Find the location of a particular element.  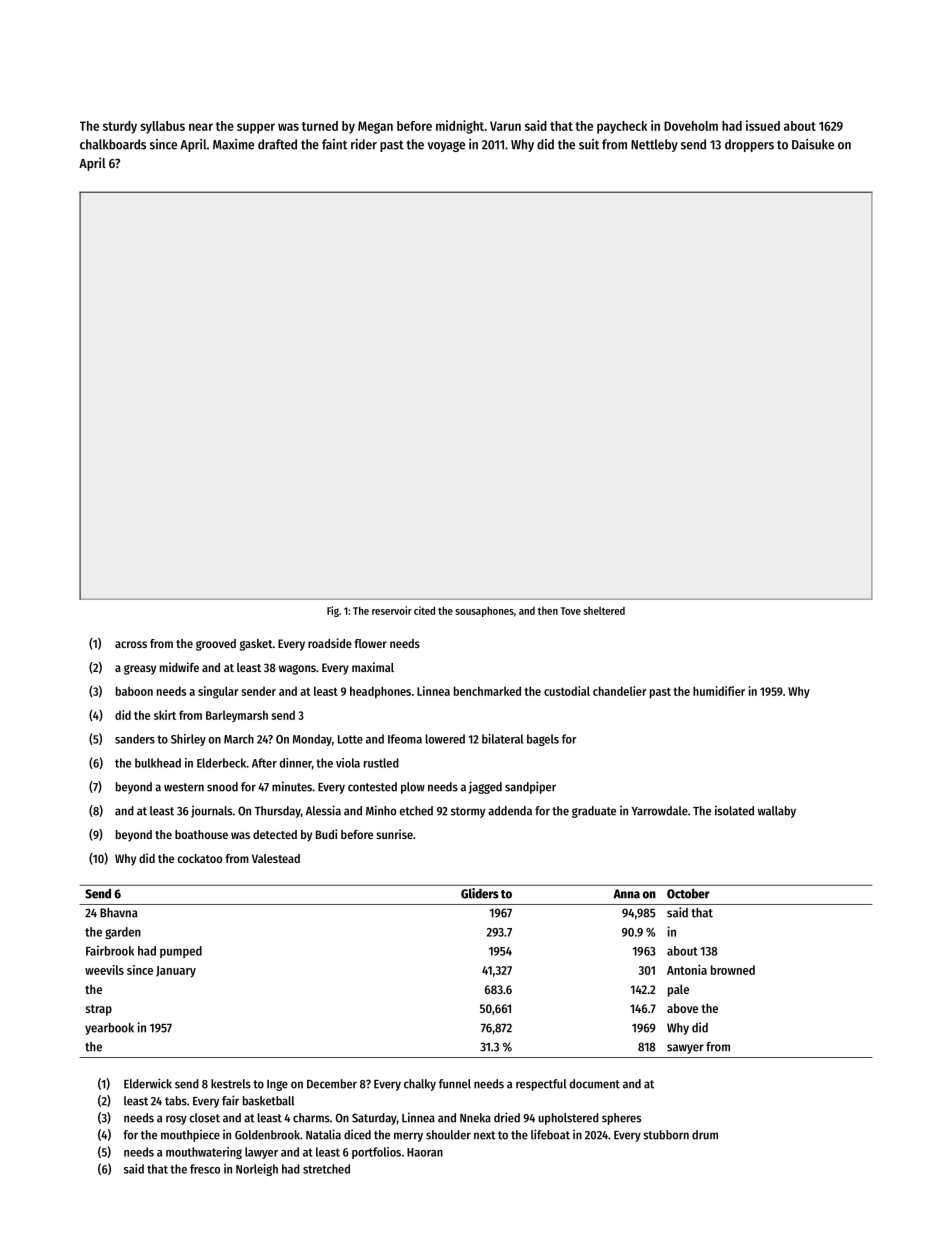

Daisuke is located at coordinates (813, 144).
